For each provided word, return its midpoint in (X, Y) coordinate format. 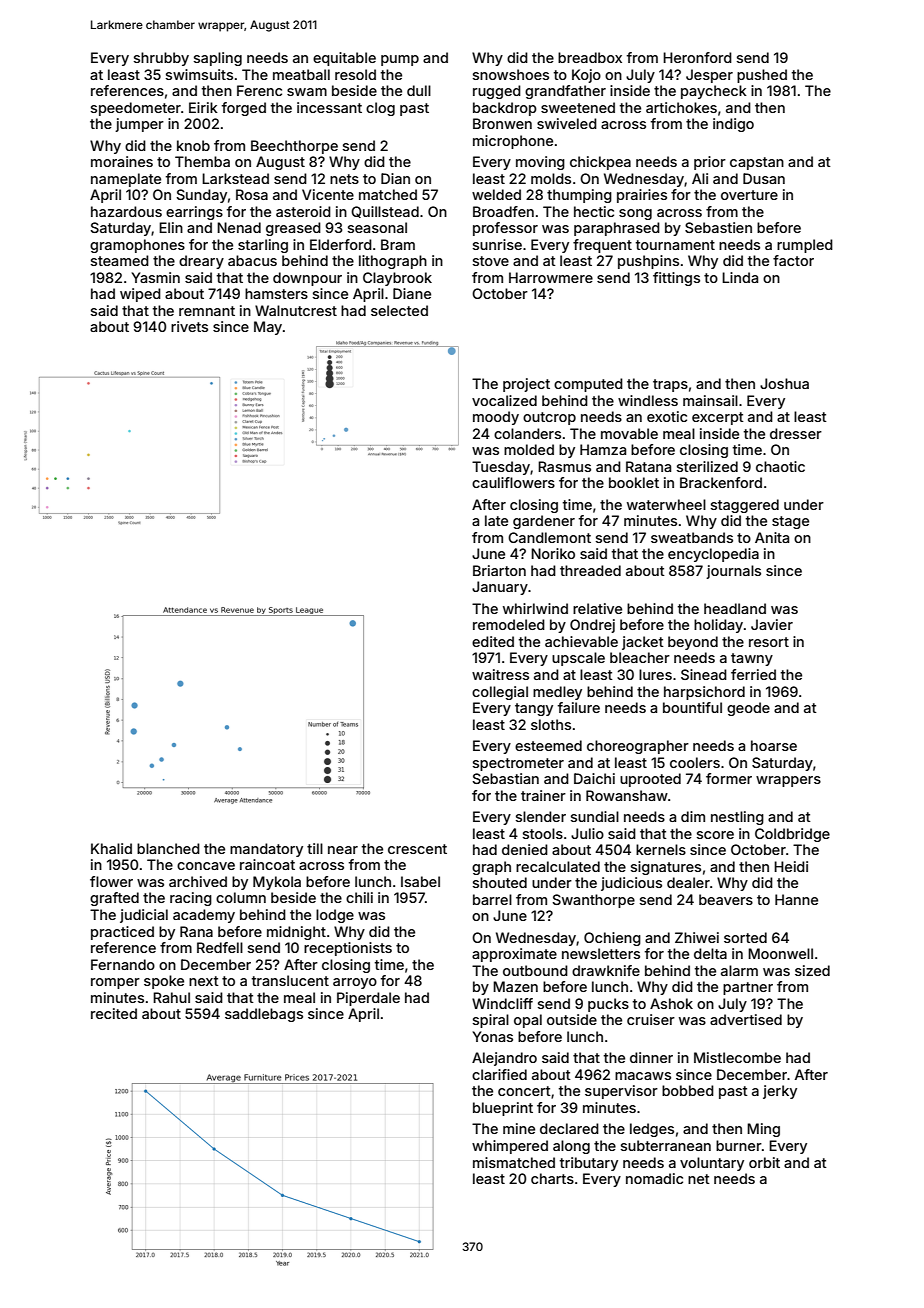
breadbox (590, 57)
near (343, 850)
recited (114, 1013)
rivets (189, 326)
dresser (796, 433)
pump (400, 60)
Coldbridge (792, 835)
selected (399, 310)
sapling (218, 59)
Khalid (111, 848)
